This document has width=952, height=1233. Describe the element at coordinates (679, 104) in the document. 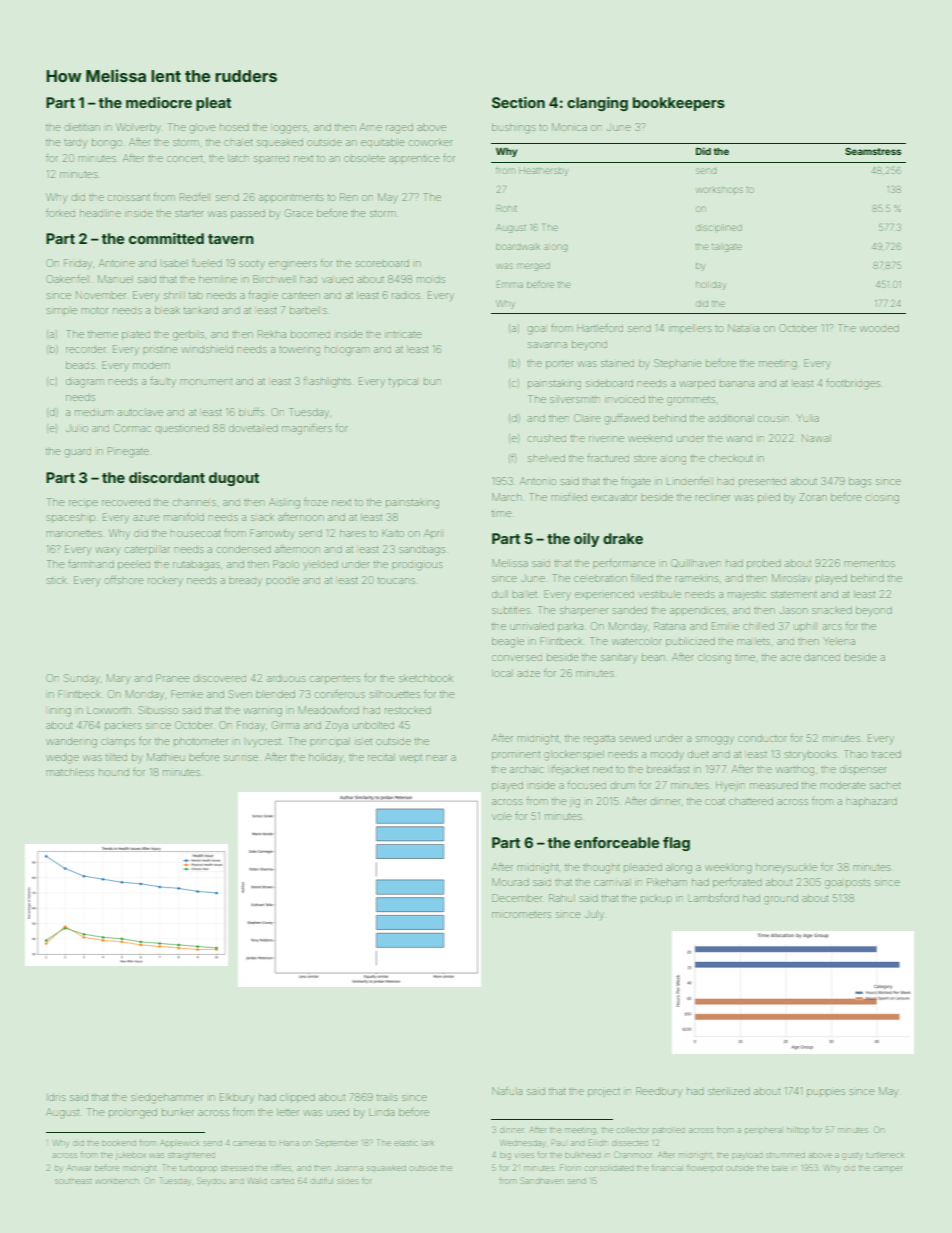

I see `bookkeepers` at that location.
